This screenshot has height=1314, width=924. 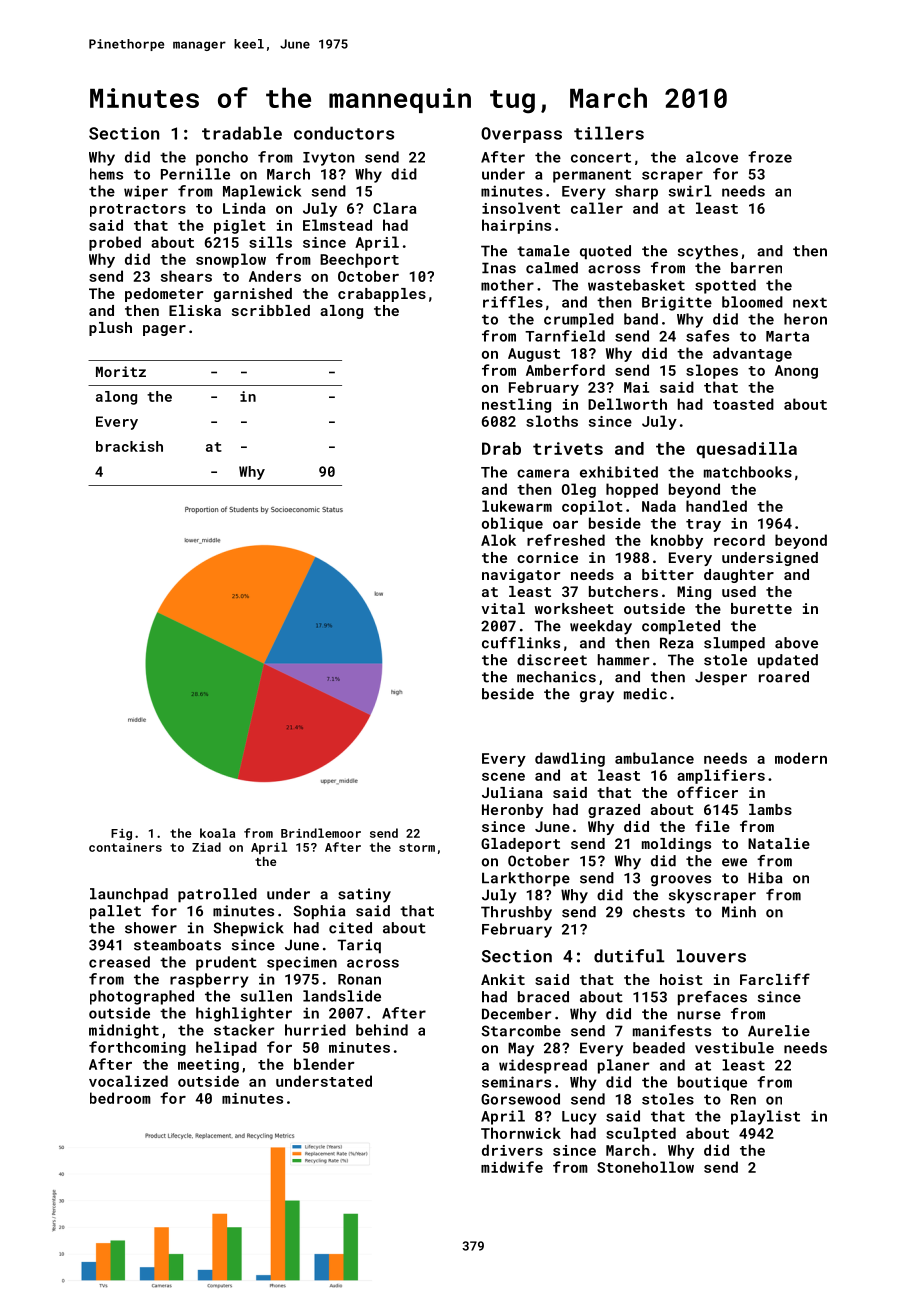 What do you see at coordinates (609, 133) in the screenshot?
I see `tillers` at bounding box center [609, 133].
